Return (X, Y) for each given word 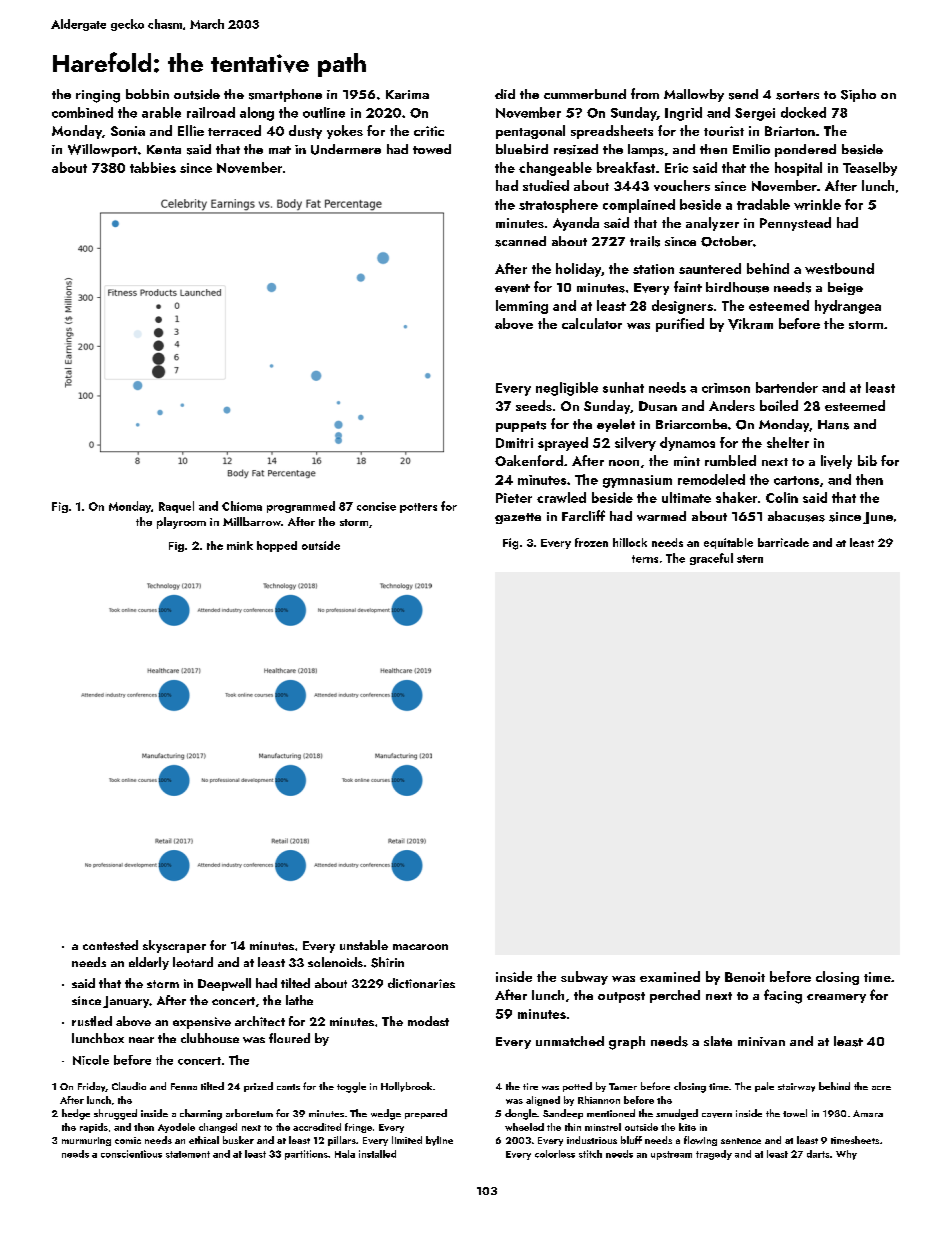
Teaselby (870, 169)
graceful (711, 559)
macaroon (420, 947)
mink (240, 545)
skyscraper (174, 946)
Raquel (176, 507)
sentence (741, 1141)
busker (238, 1140)
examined (670, 976)
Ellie (191, 130)
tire (530, 1086)
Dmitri (514, 443)
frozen (591, 542)
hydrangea (848, 307)
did (505, 94)
